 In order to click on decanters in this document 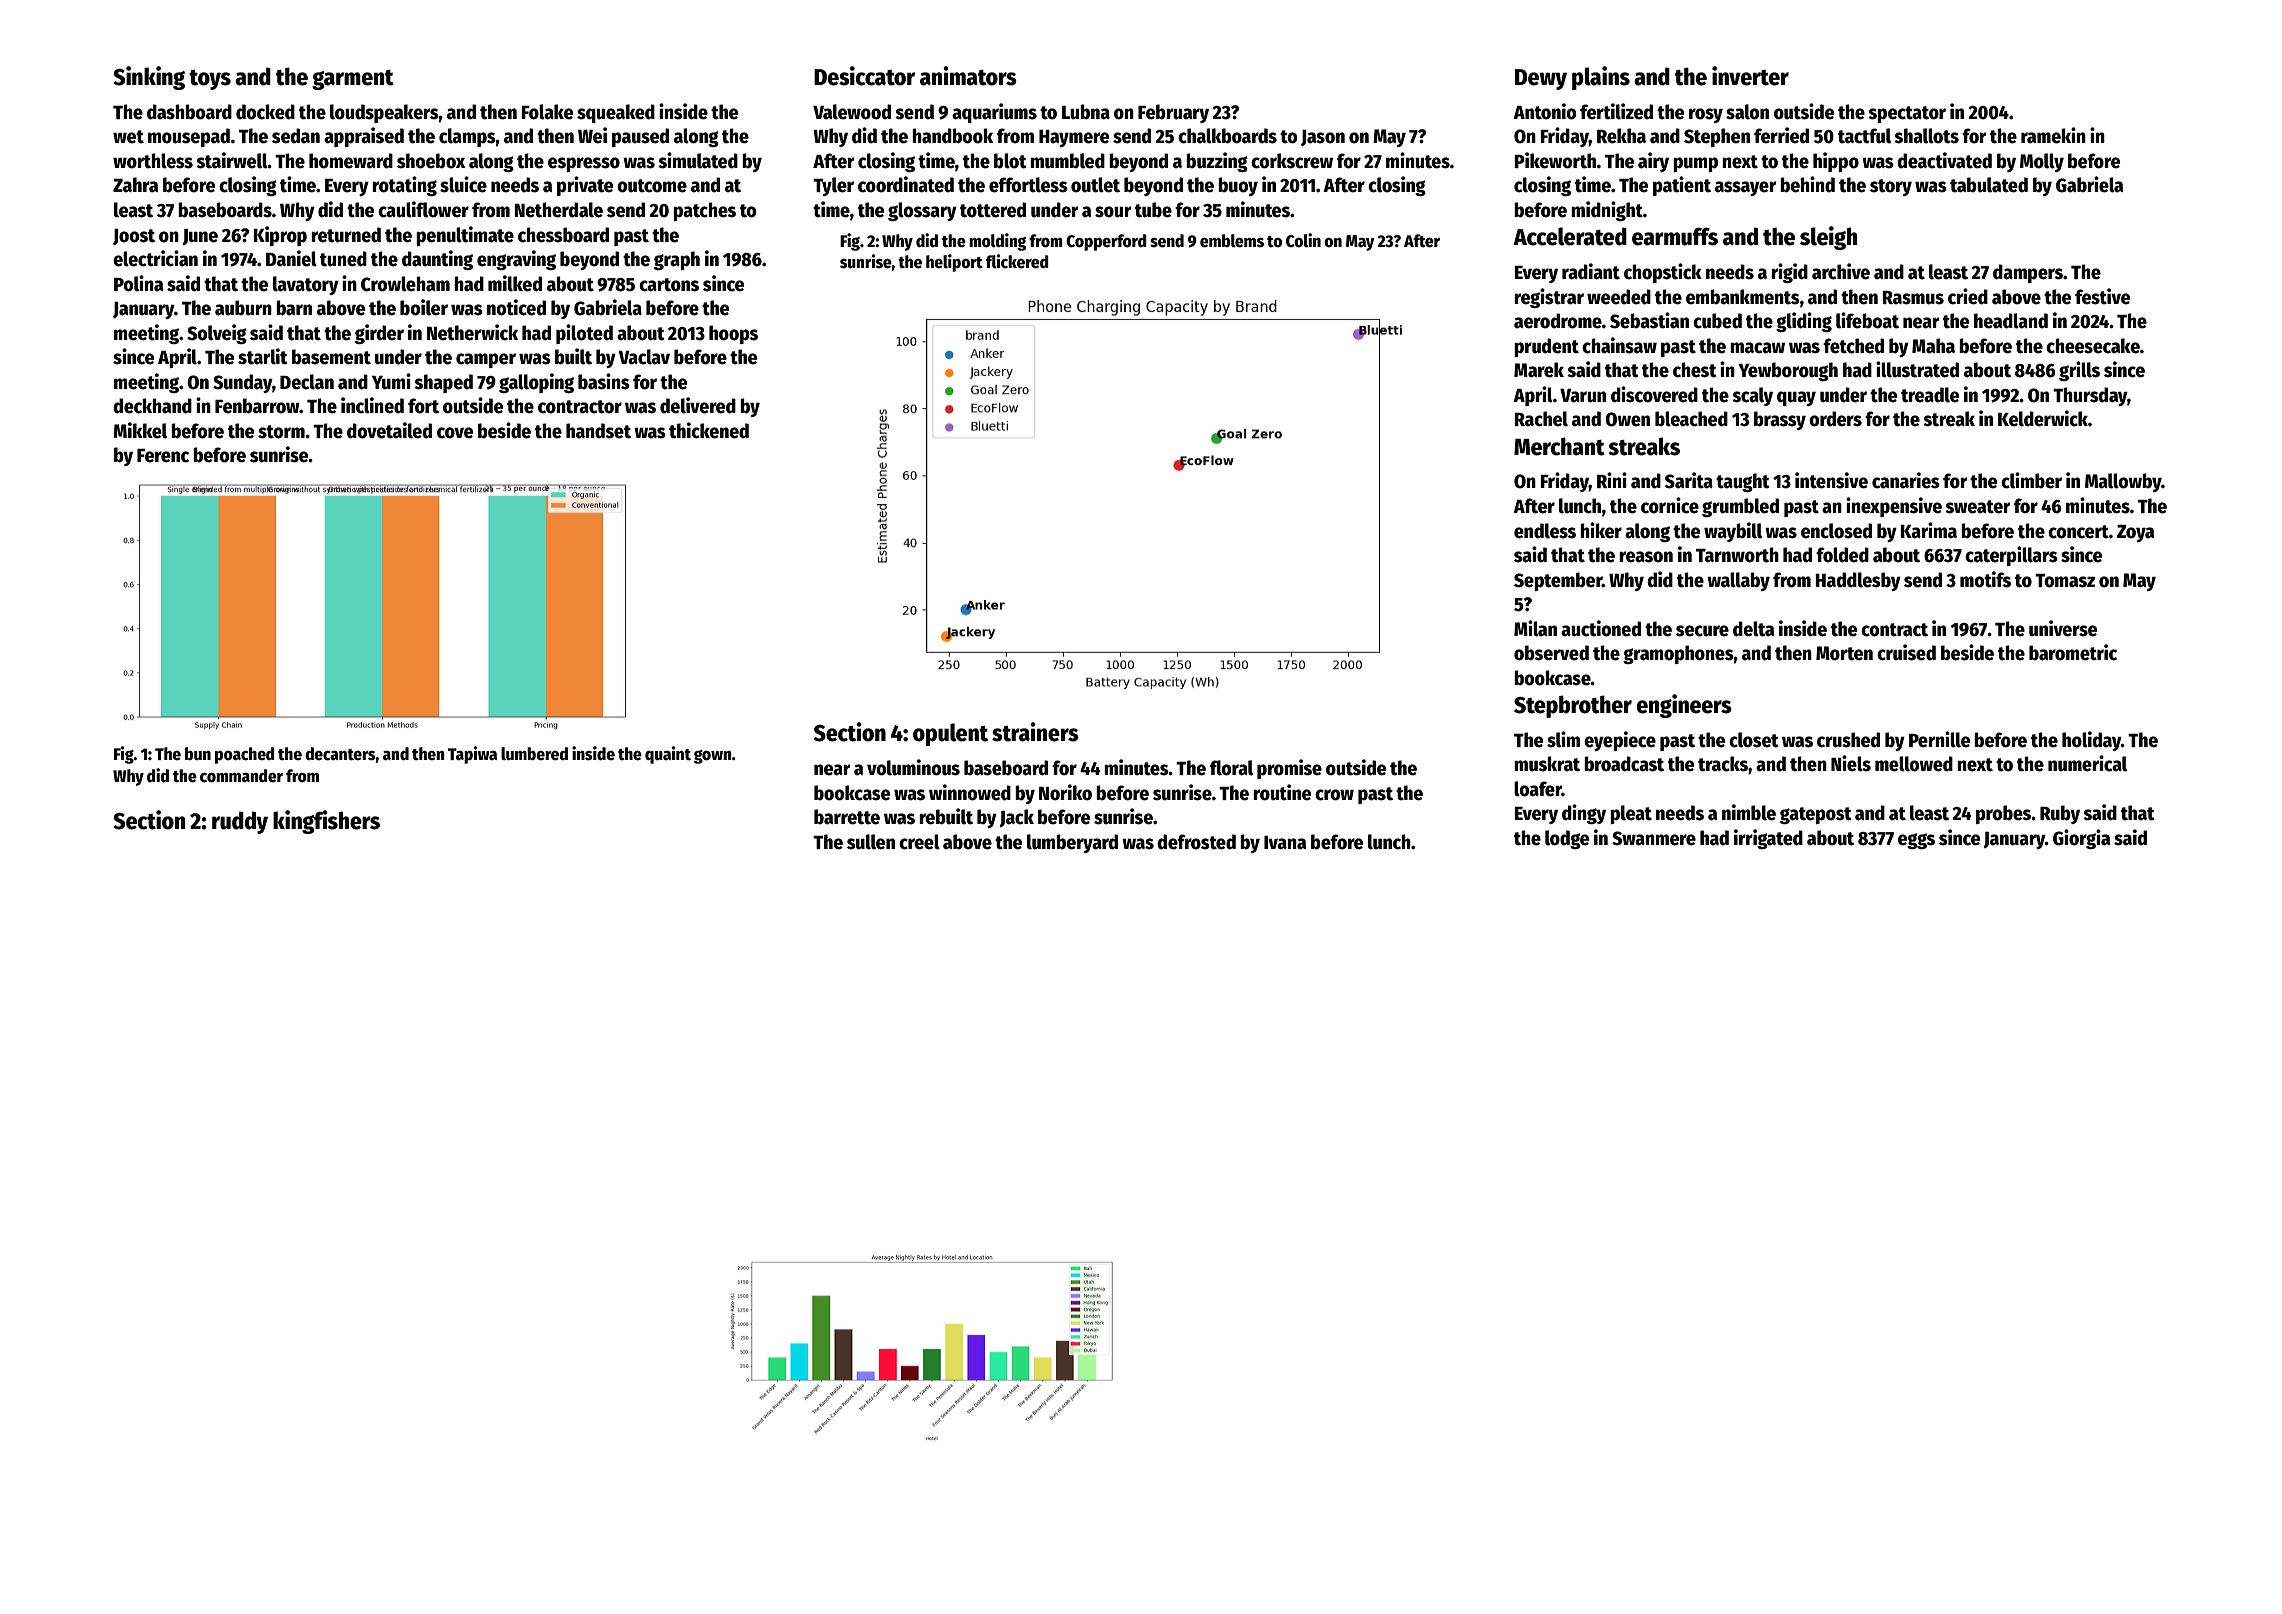, I will do `click(340, 754)`.
